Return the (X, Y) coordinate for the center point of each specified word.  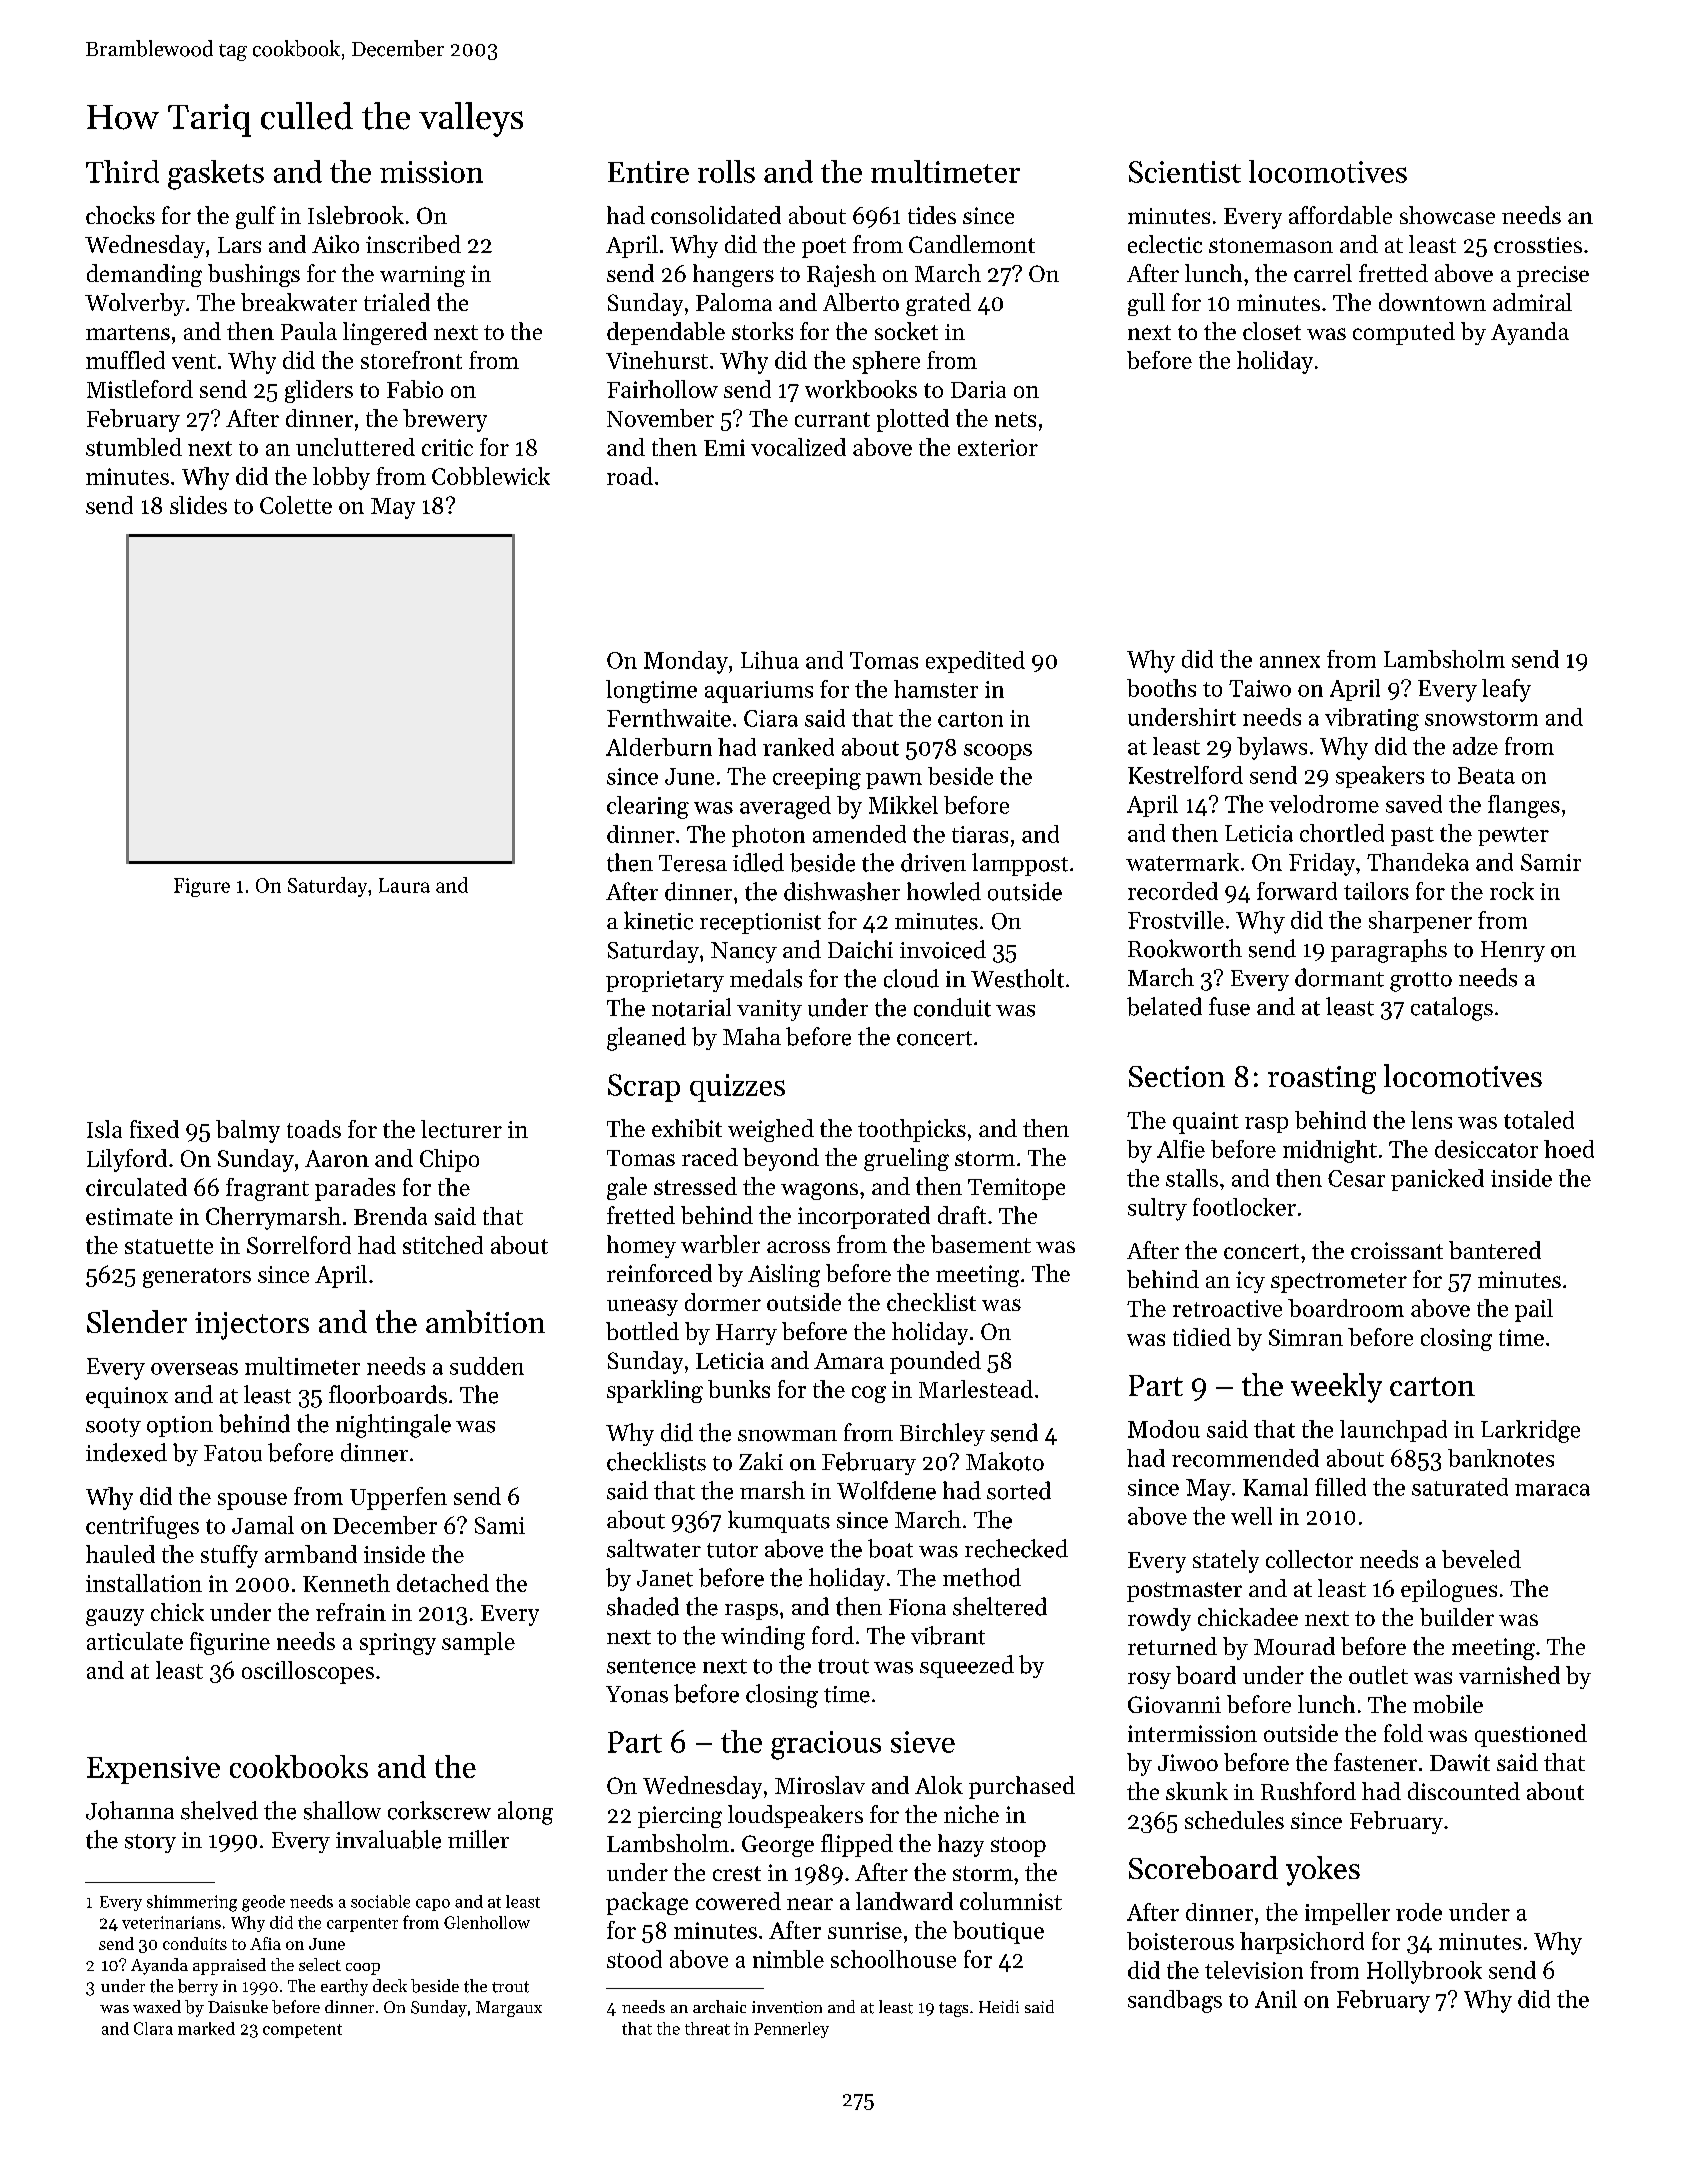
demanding (144, 275)
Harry (746, 1334)
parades (355, 1189)
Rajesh (841, 275)
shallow (342, 1810)
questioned (1531, 1735)
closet (1272, 331)
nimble (788, 1959)
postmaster (1184, 1592)
